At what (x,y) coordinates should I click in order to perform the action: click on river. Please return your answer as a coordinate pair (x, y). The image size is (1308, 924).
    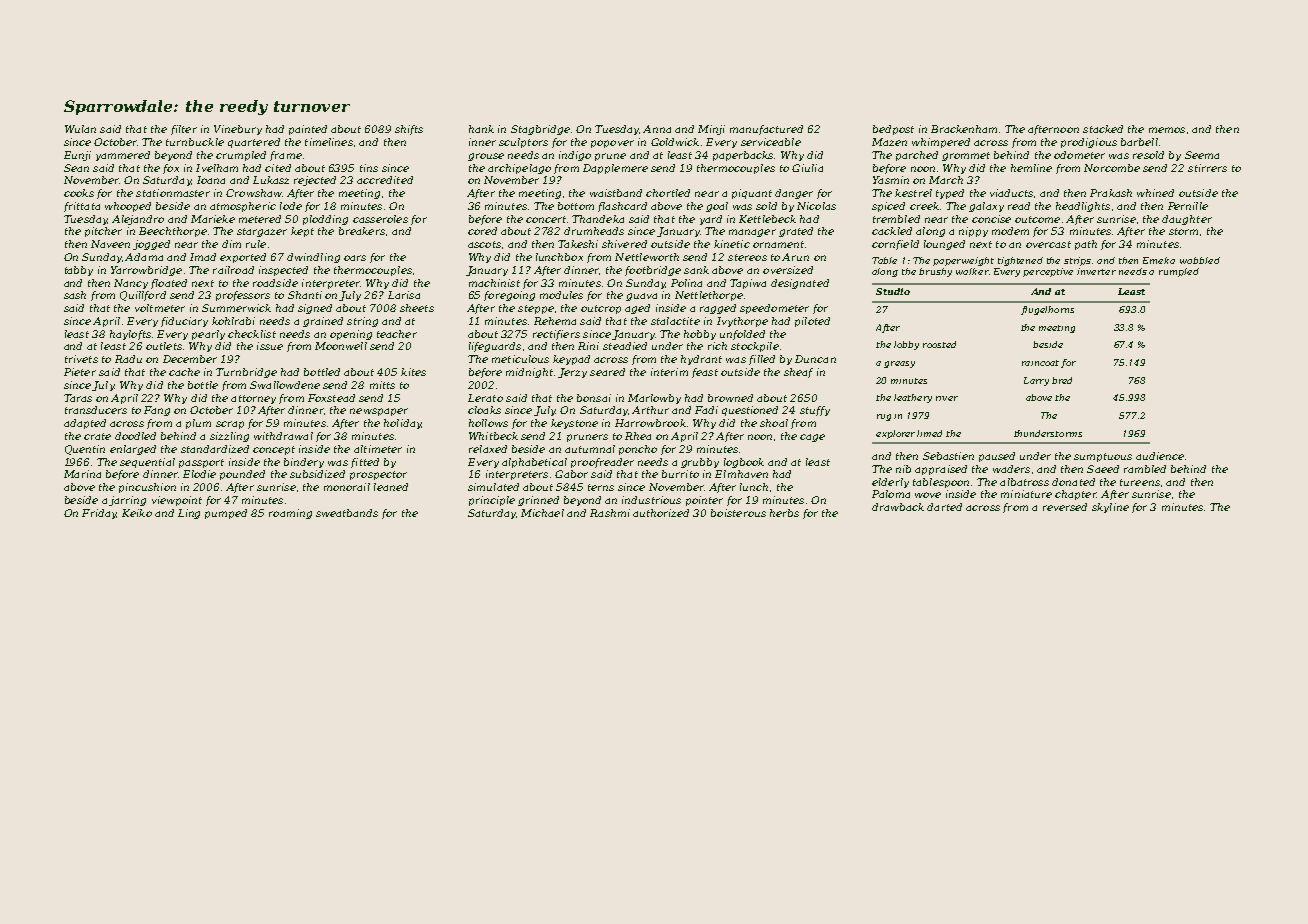
    Looking at the image, I should click on (947, 398).
